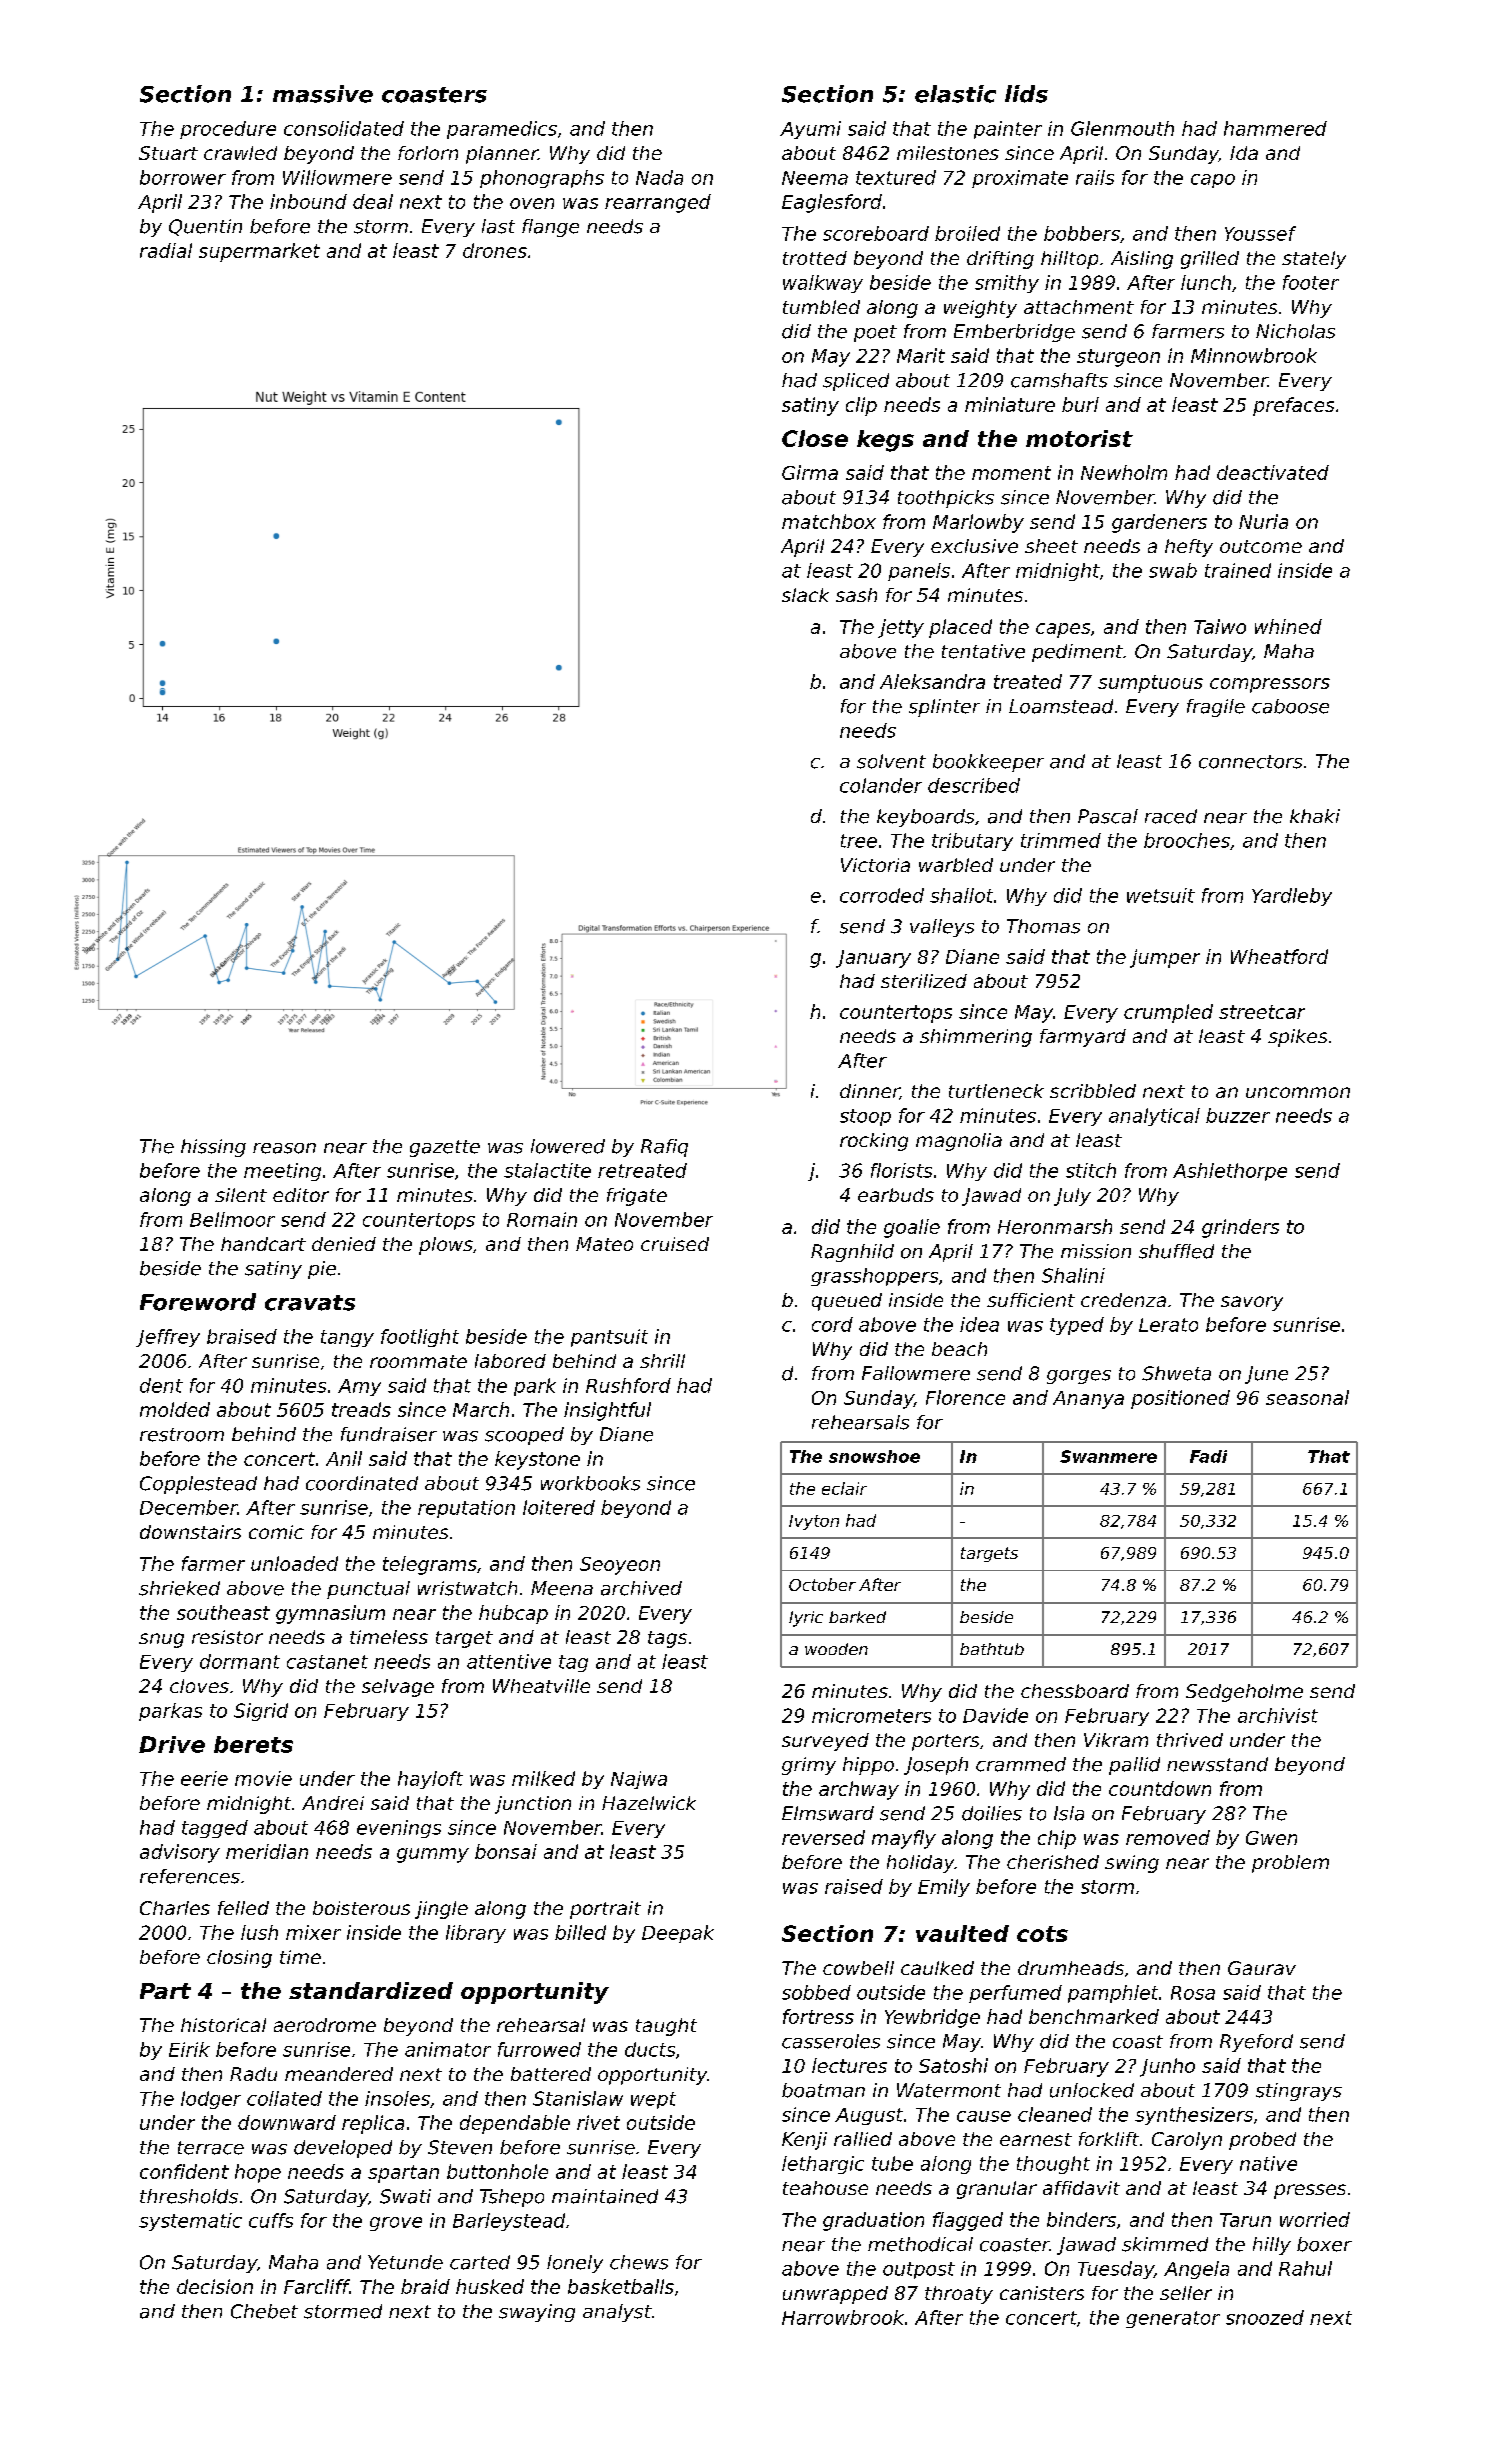 The height and width of the page is (2464, 1496). I want to click on goalie, so click(912, 1228).
